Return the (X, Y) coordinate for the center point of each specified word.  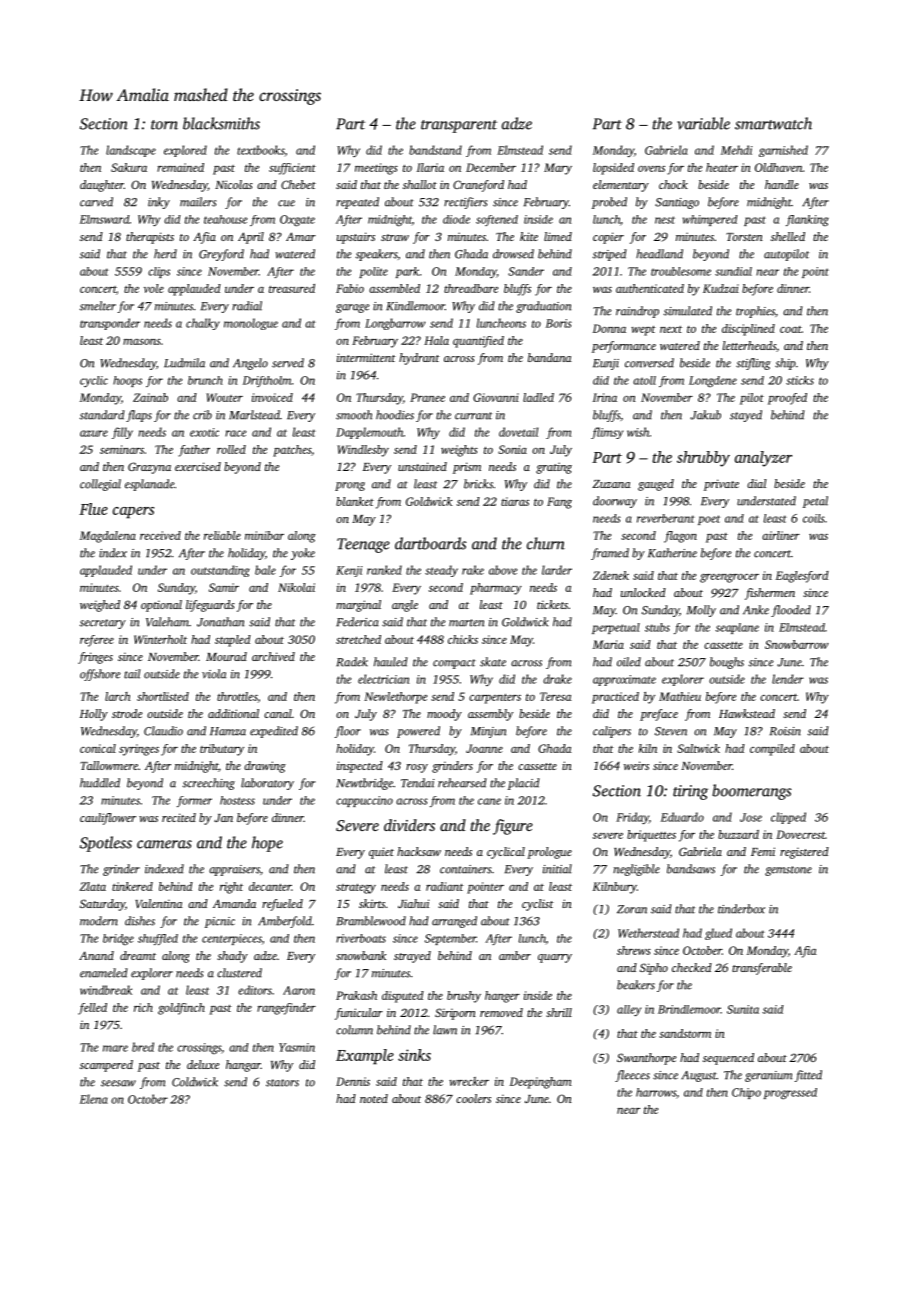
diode (456, 219)
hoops (127, 381)
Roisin (785, 731)
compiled (772, 750)
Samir (224, 587)
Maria (608, 644)
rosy (417, 768)
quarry (555, 958)
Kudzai (721, 288)
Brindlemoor (689, 1009)
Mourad (226, 656)
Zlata (92, 886)
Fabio (350, 288)
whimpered (710, 220)
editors (255, 990)
